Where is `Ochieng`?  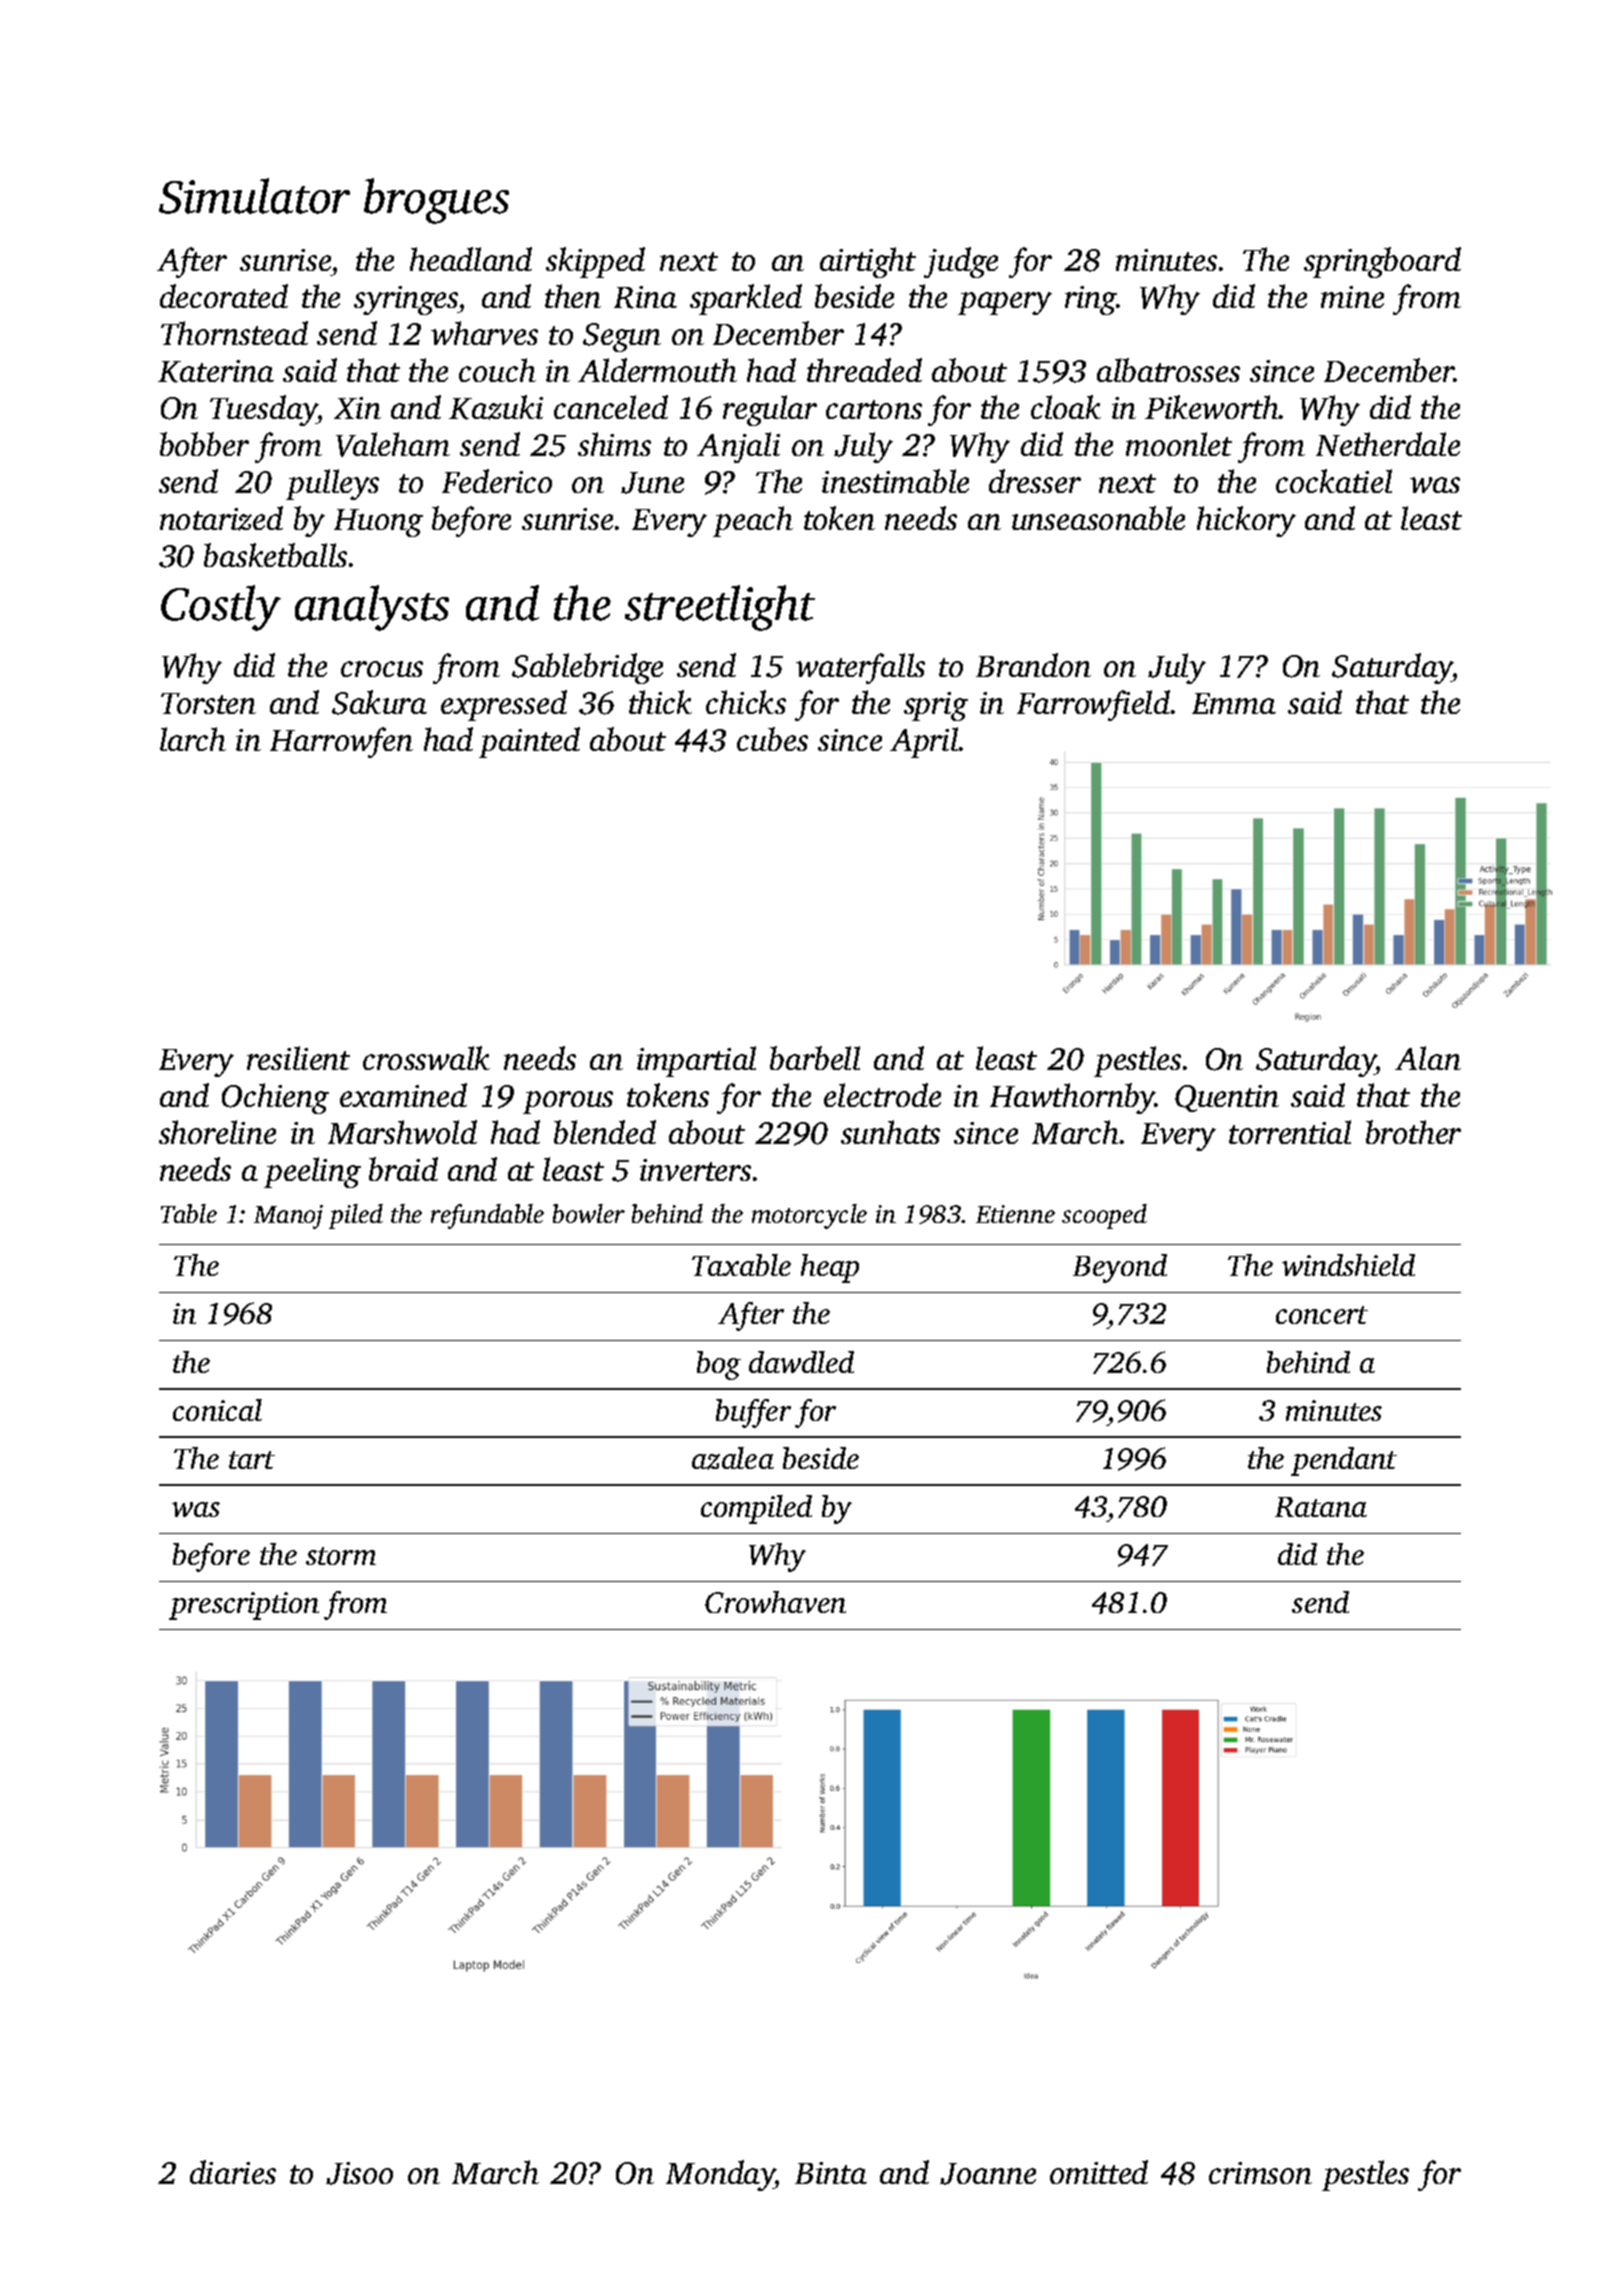 Ochieng is located at coordinates (275, 1098).
